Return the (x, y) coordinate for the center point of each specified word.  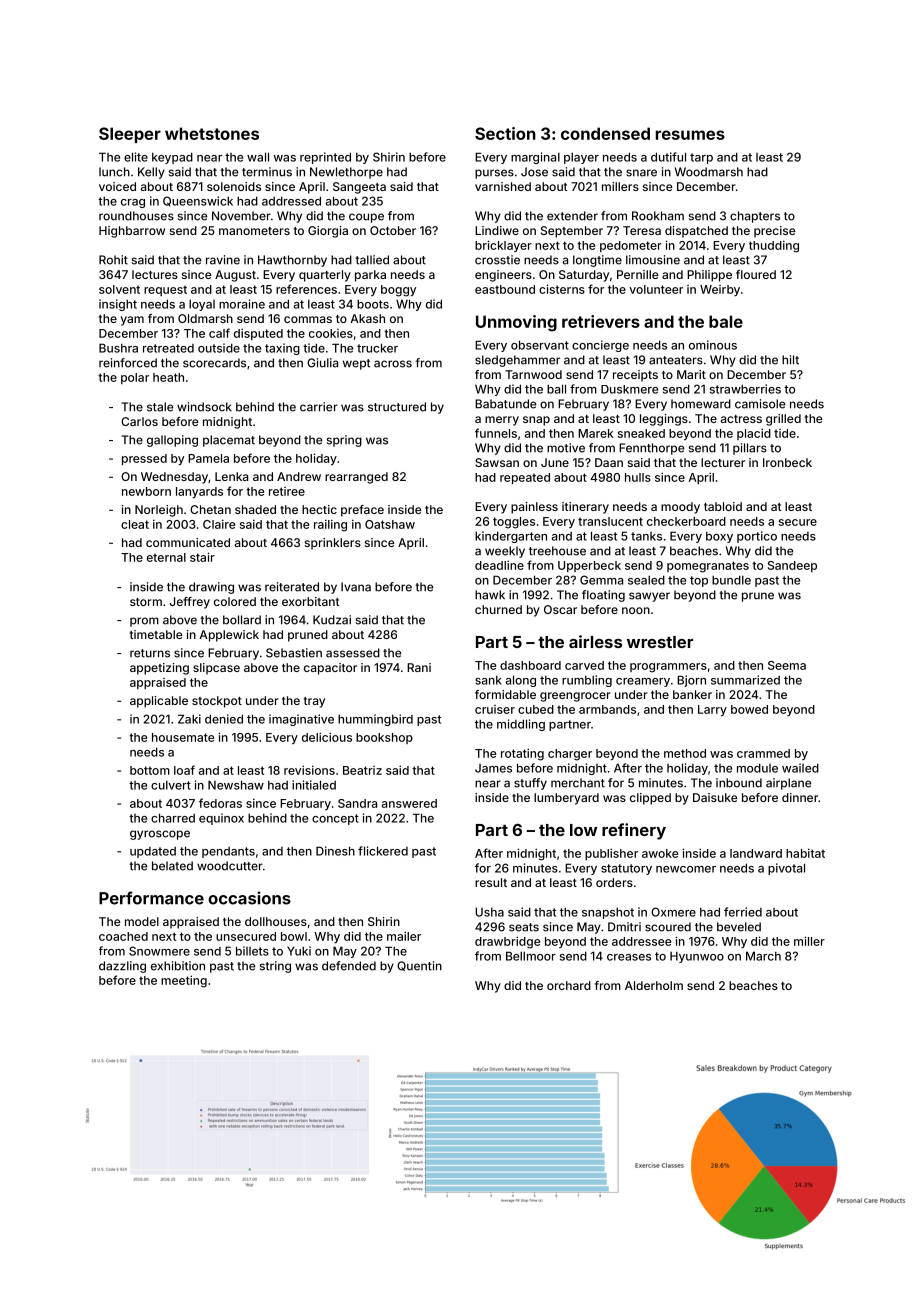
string (275, 967)
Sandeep (792, 566)
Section (505, 133)
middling (521, 725)
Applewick (229, 636)
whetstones (212, 133)
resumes (690, 135)
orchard (569, 985)
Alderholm (654, 985)
